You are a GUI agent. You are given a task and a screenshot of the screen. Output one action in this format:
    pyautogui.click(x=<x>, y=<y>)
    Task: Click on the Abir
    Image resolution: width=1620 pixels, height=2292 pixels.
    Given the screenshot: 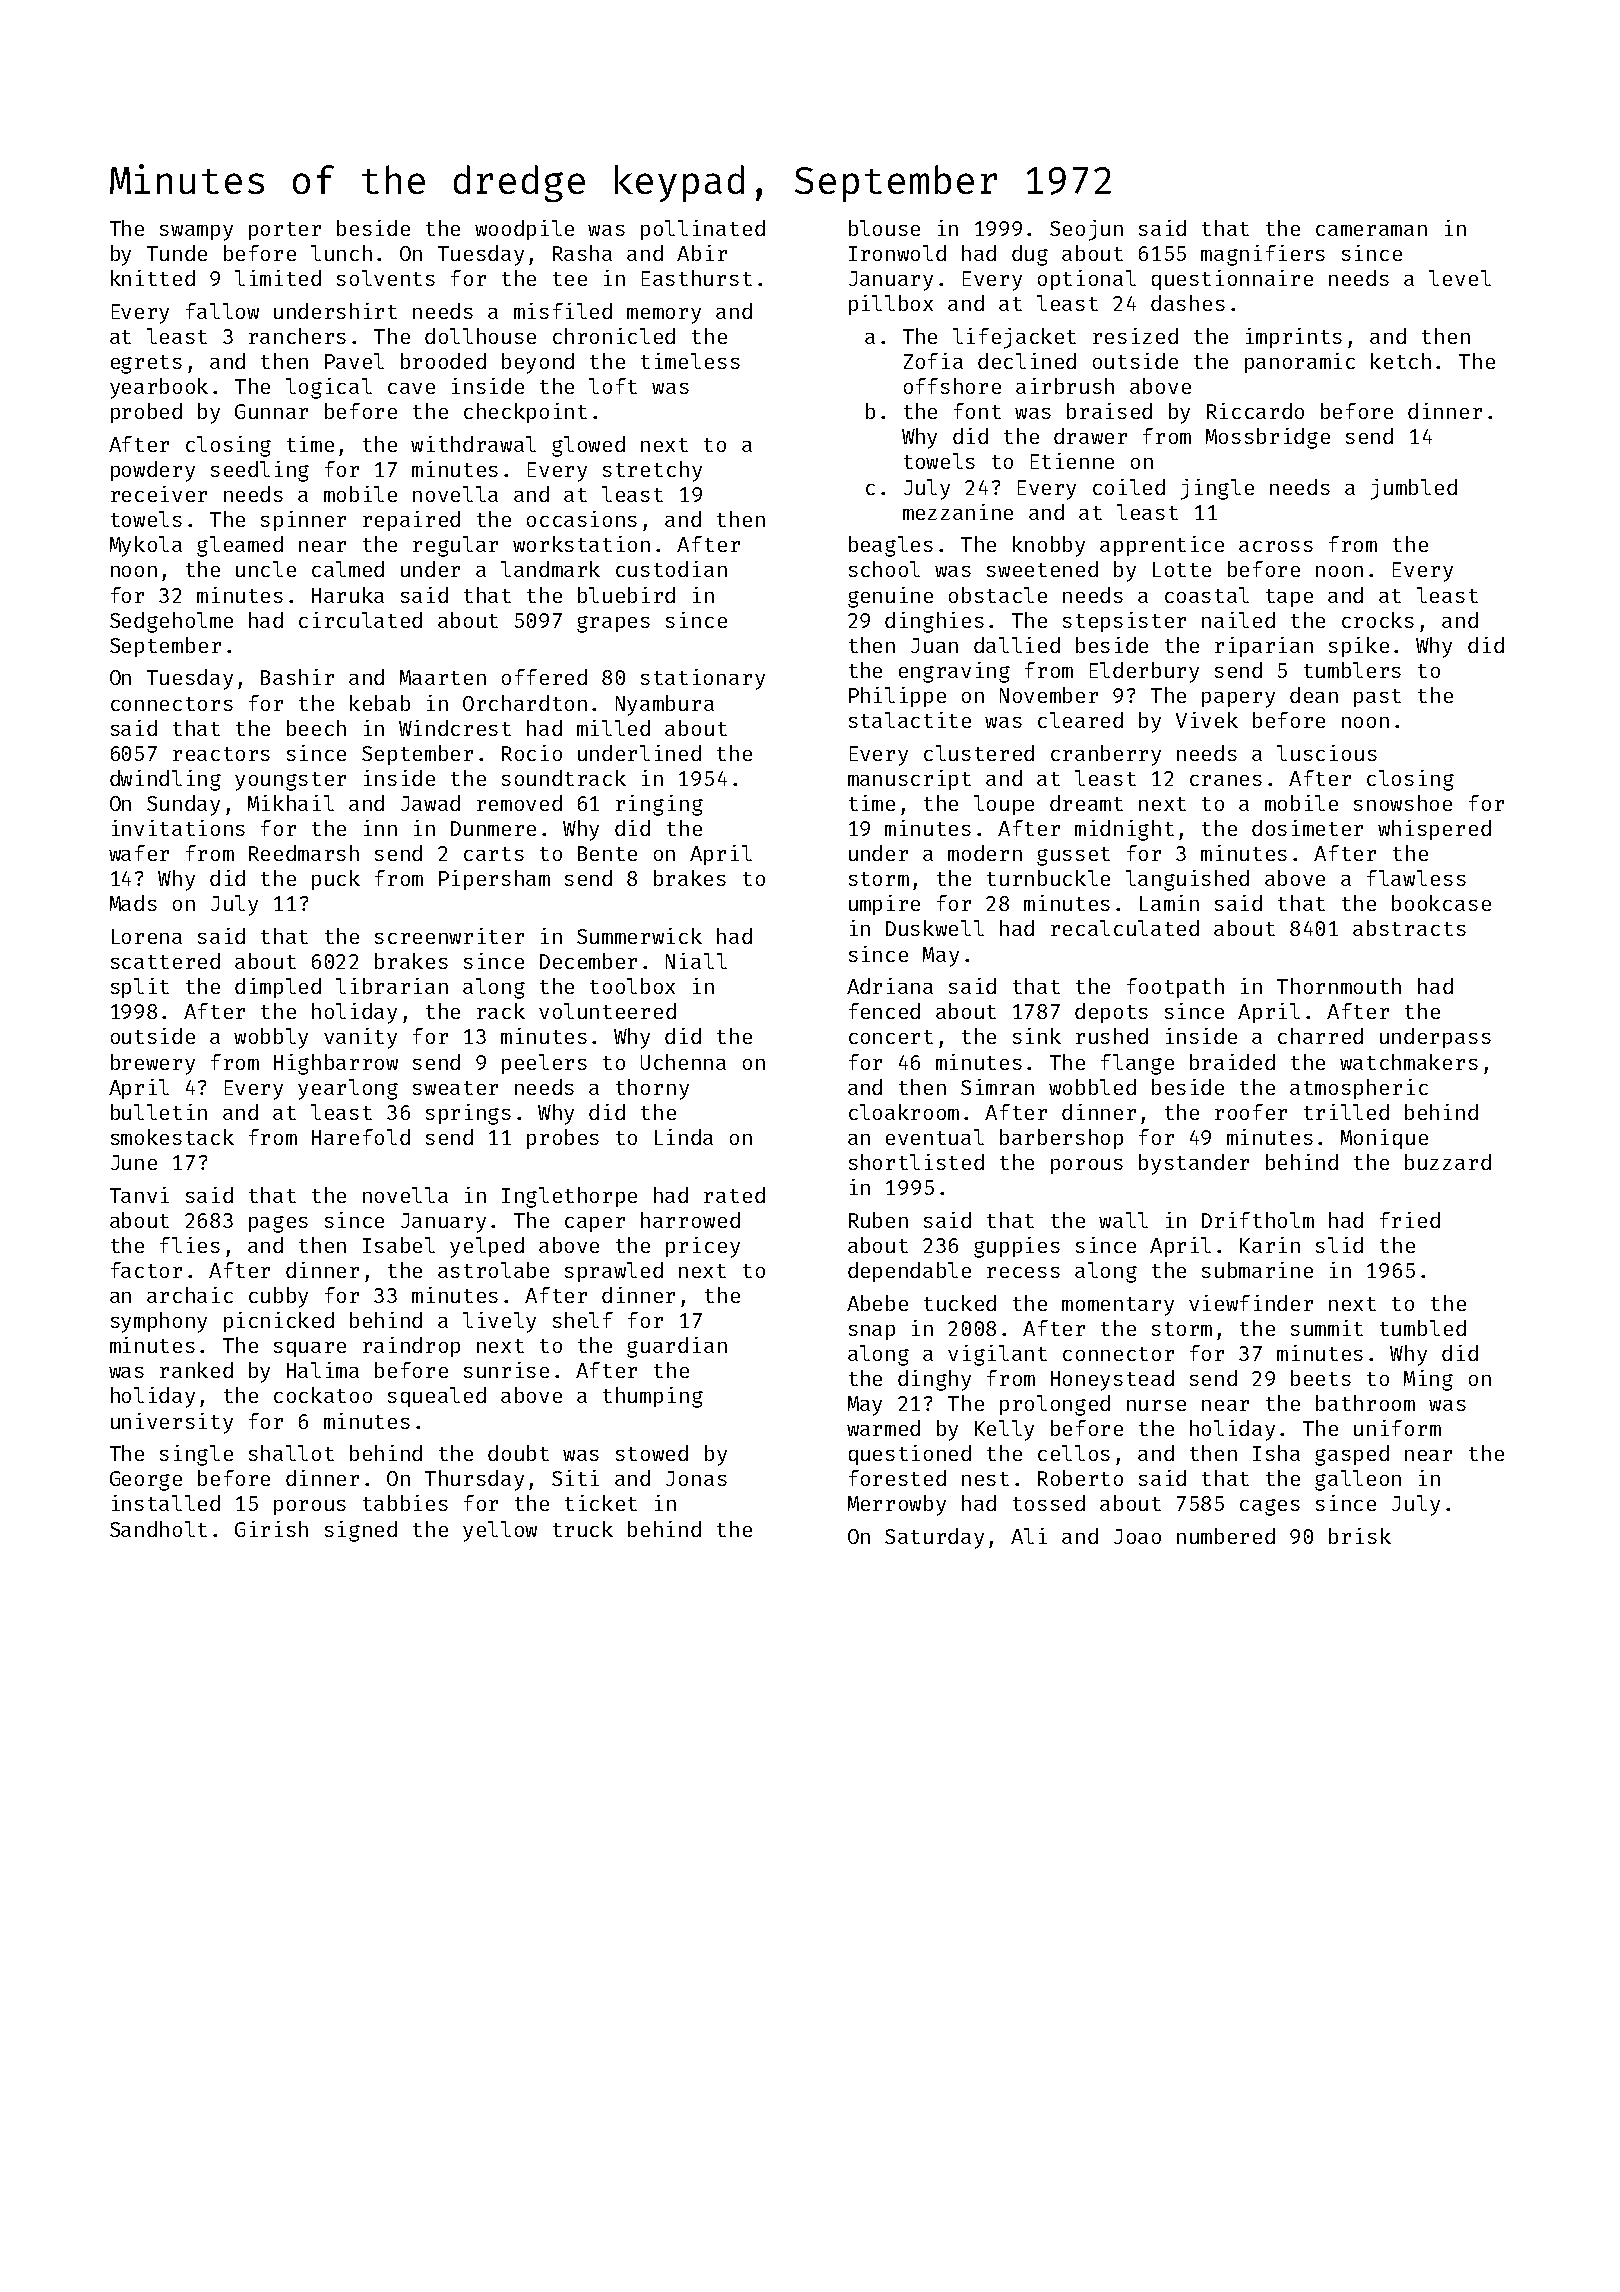 What is the action you would take?
    pyautogui.click(x=702, y=253)
